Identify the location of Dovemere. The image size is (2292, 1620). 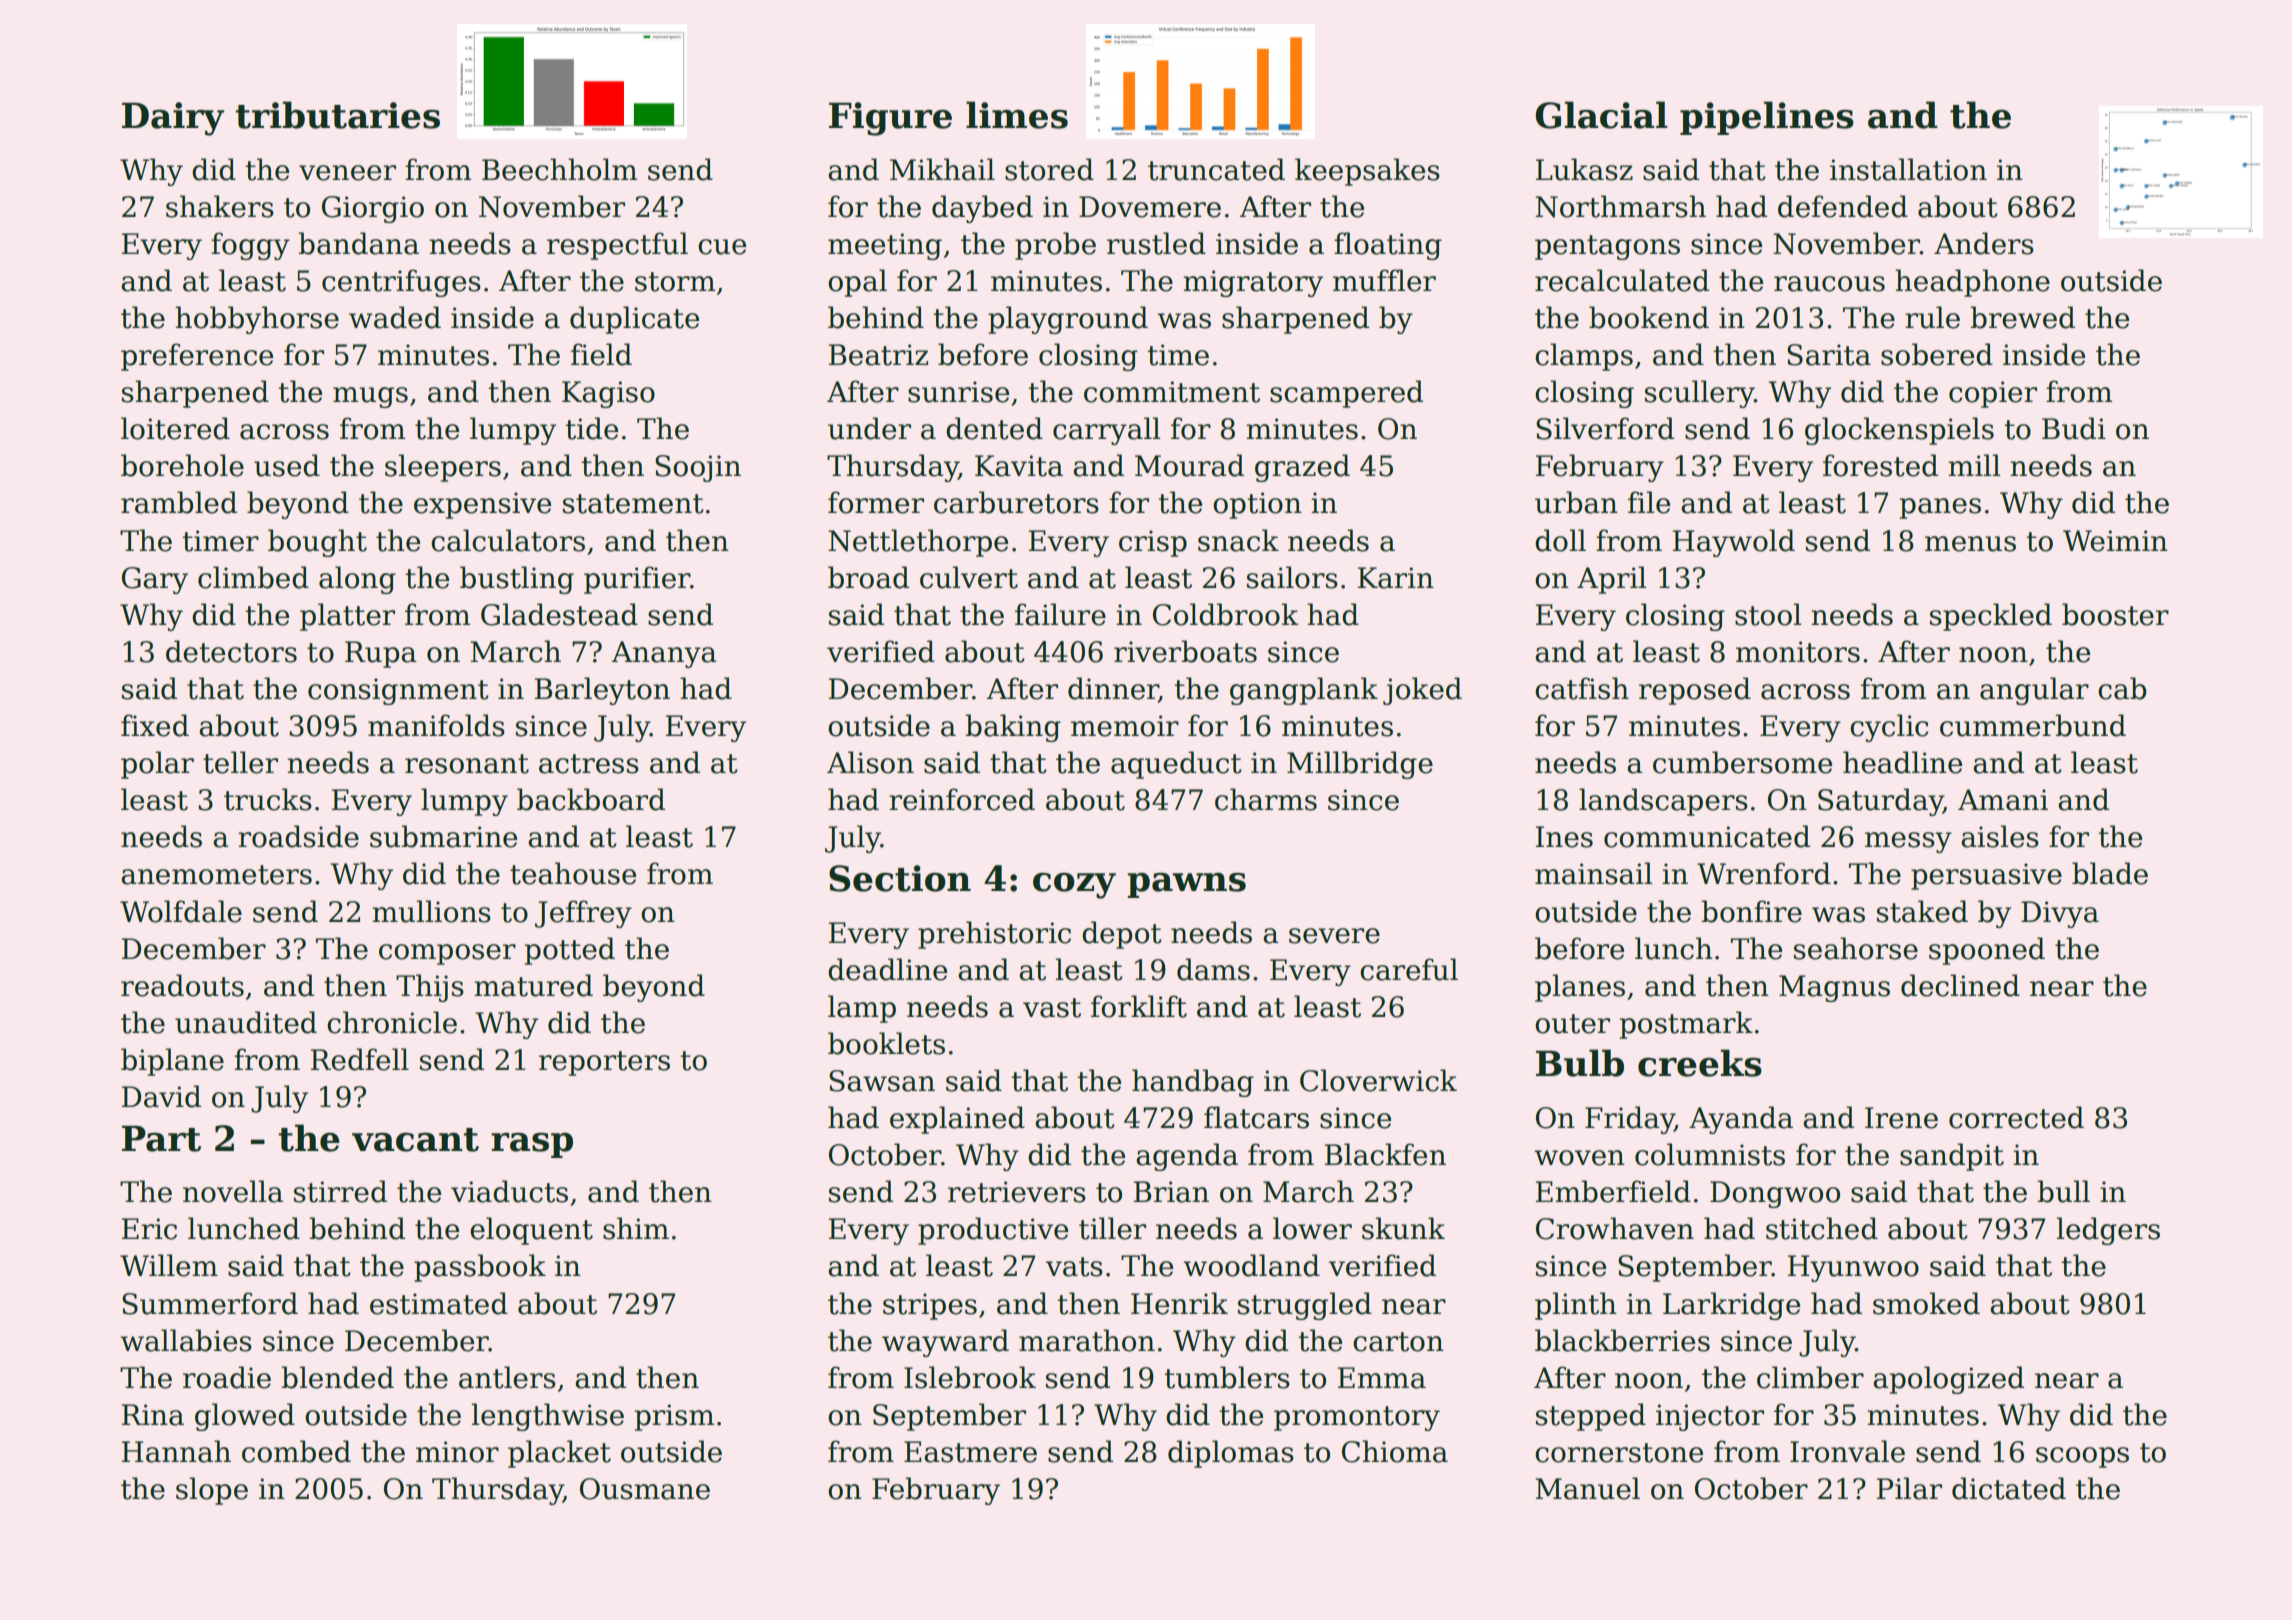
(1150, 207).
